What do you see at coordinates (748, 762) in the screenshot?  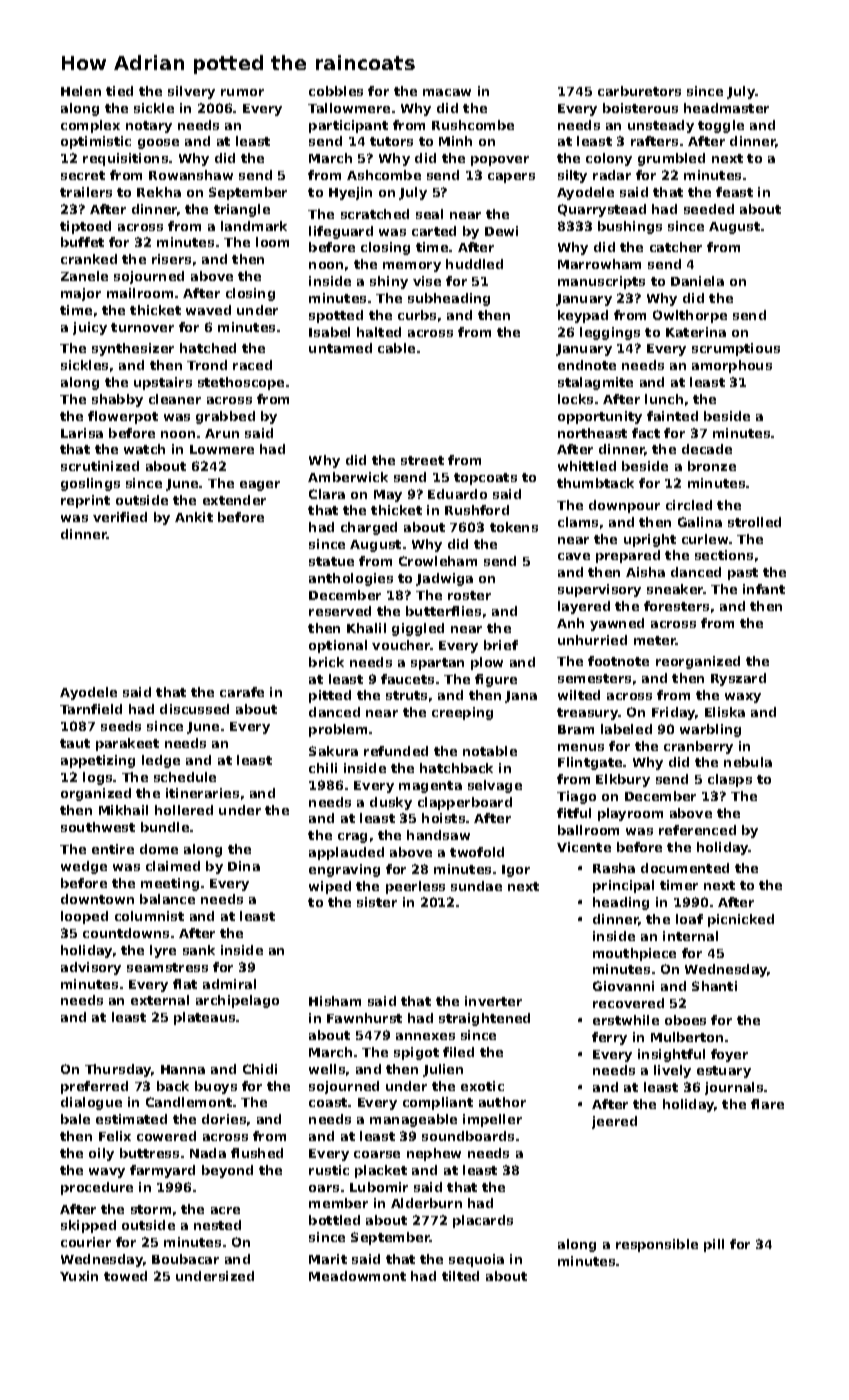 I see `nebula` at bounding box center [748, 762].
